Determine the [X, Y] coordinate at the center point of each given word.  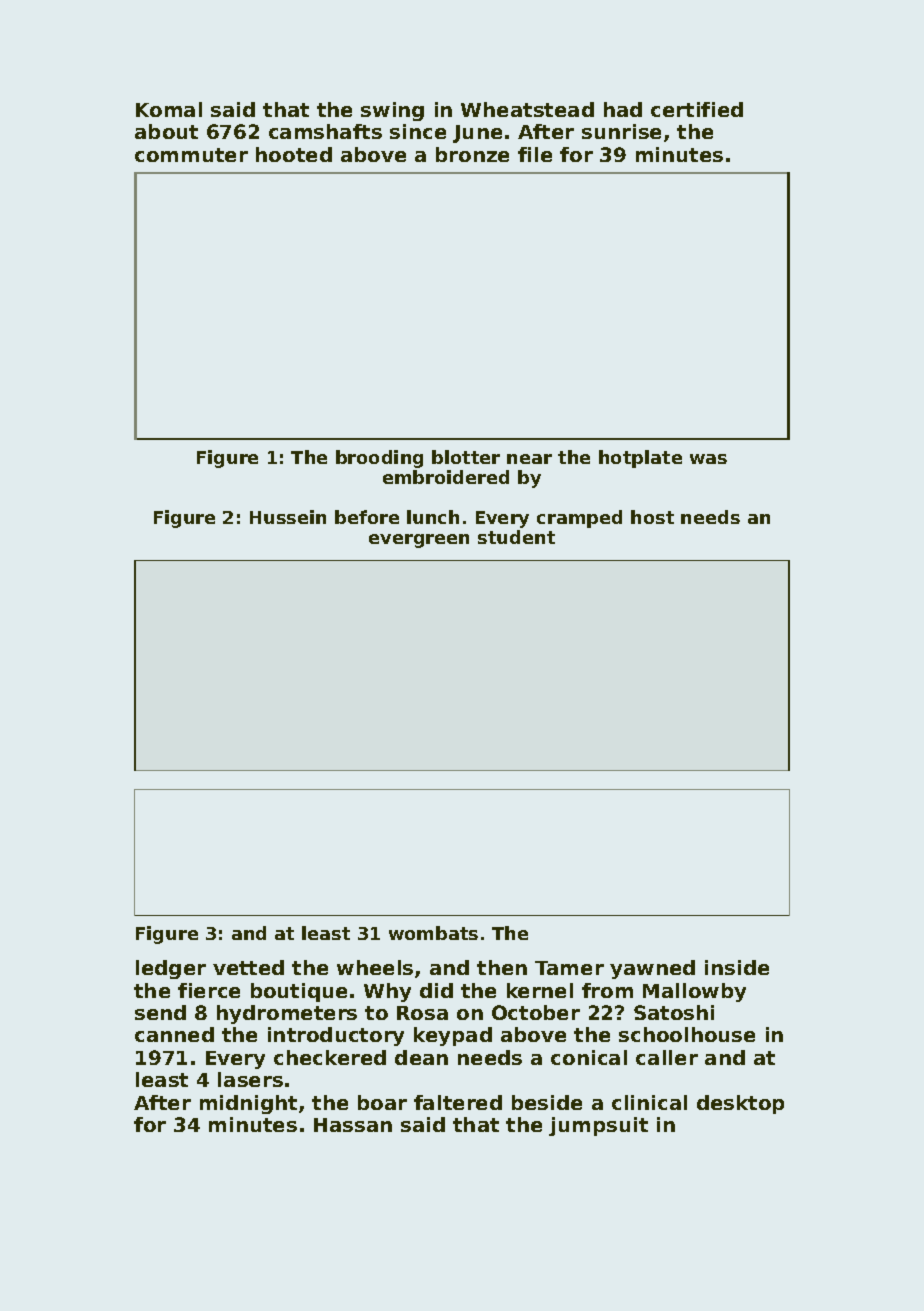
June [477, 134]
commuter [191, 155]
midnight [248, 1104]
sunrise [621, 131]
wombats [433, 933]
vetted [248, 967]
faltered [458, 1102]
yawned [652, 969]
